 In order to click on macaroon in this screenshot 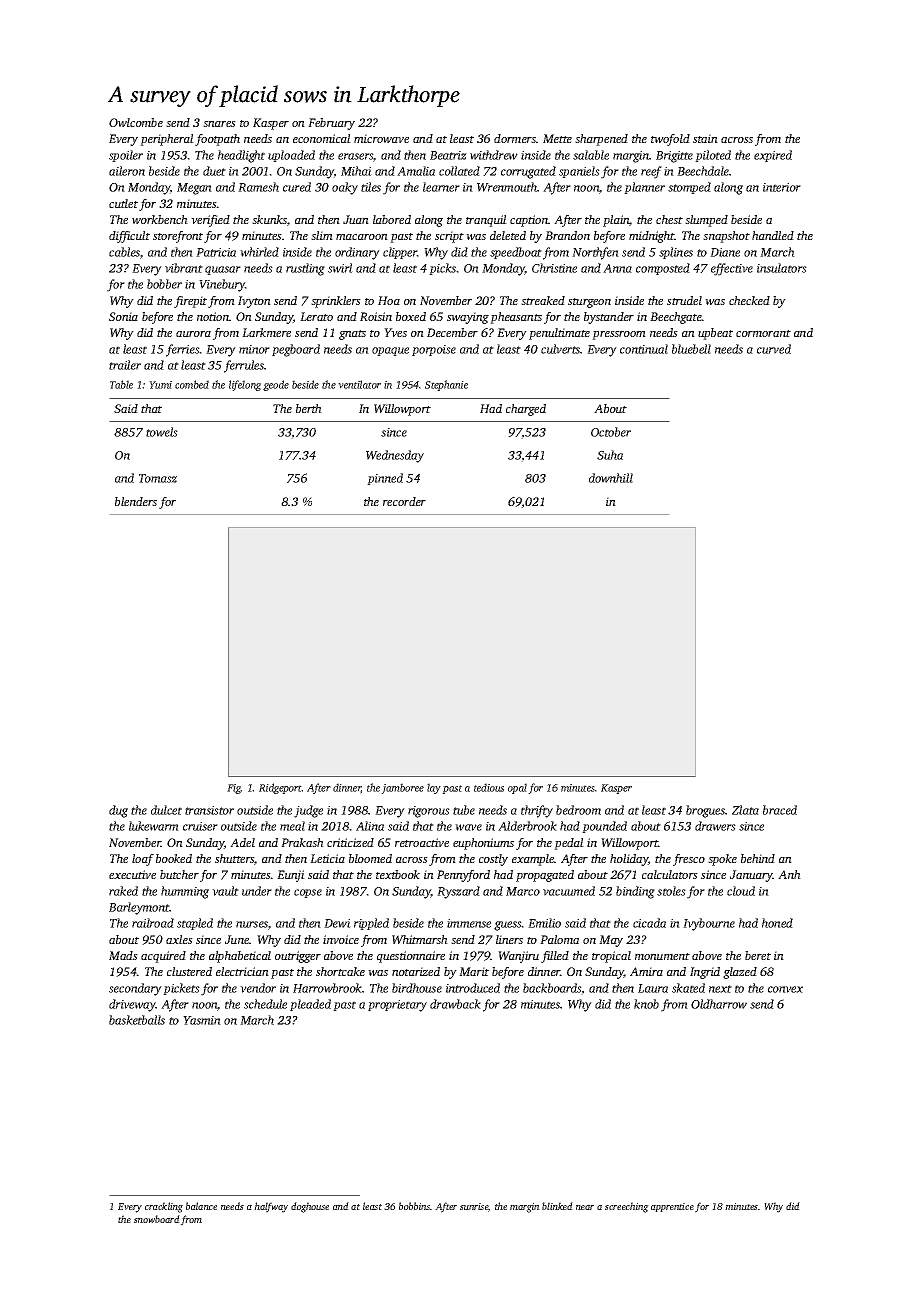, I will do `click(362, 237)`.
